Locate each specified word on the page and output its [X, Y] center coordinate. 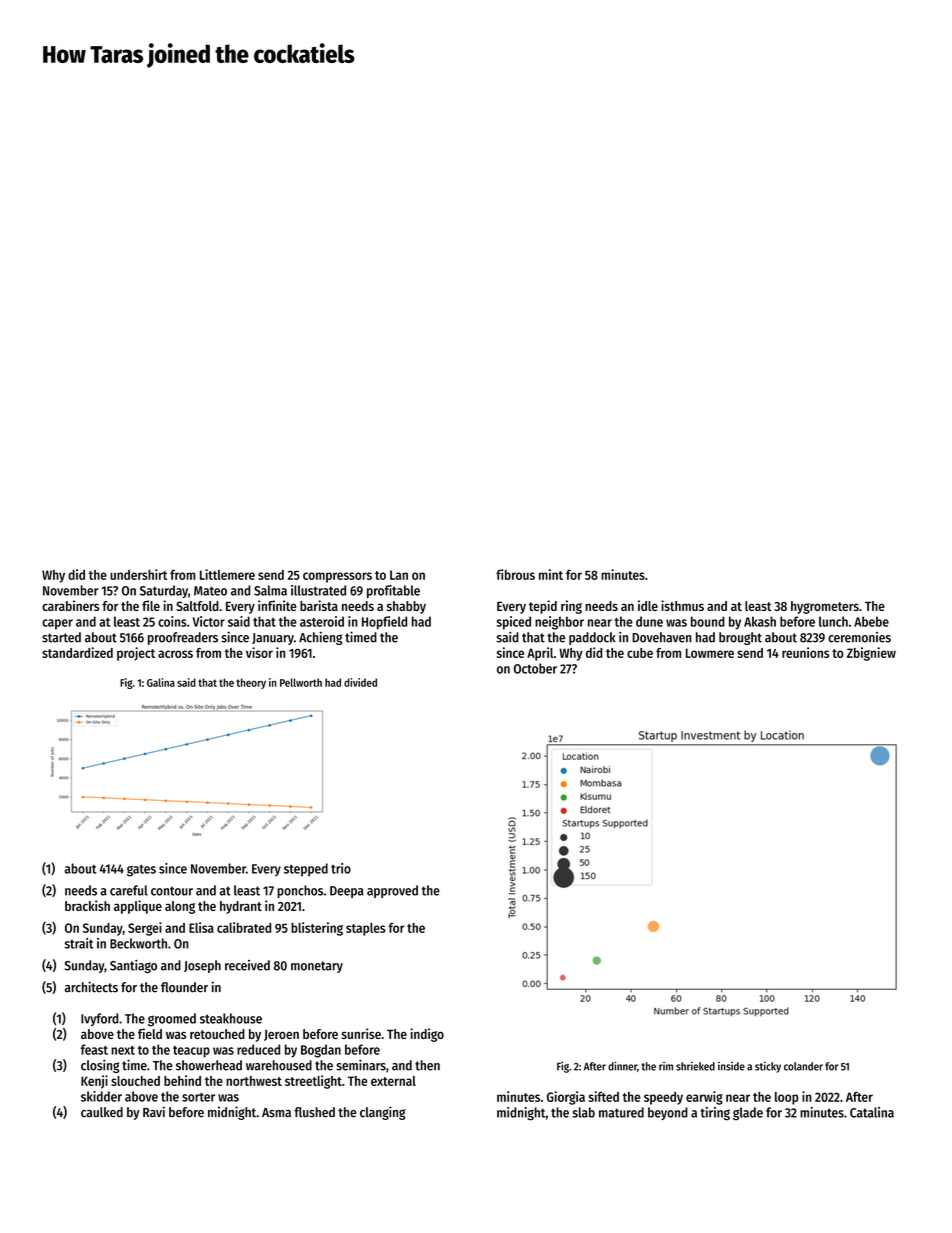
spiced [514, 623]
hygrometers [825, 607]
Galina [161, 682]
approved [392, 891]
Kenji [94, 1082]
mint [551, 574]
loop [787, 1098]
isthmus [682, 605]
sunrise [361, 1033]
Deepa [347, 892]
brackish [87, 905]
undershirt [138, 574]
